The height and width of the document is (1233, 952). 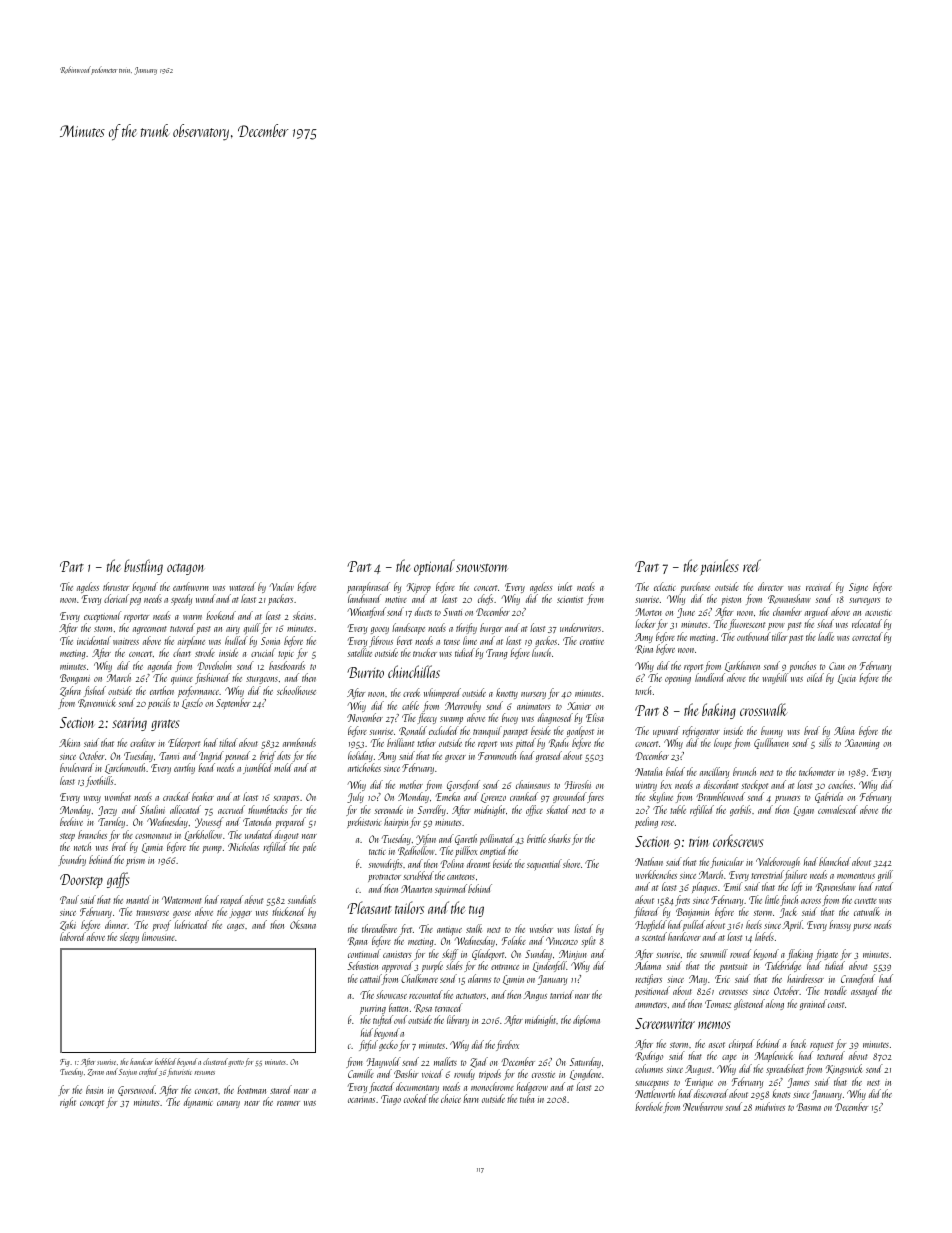 What do you see at coordinates (541, 928) in the document?
I see `washer` at bounding box center [541, 928].
